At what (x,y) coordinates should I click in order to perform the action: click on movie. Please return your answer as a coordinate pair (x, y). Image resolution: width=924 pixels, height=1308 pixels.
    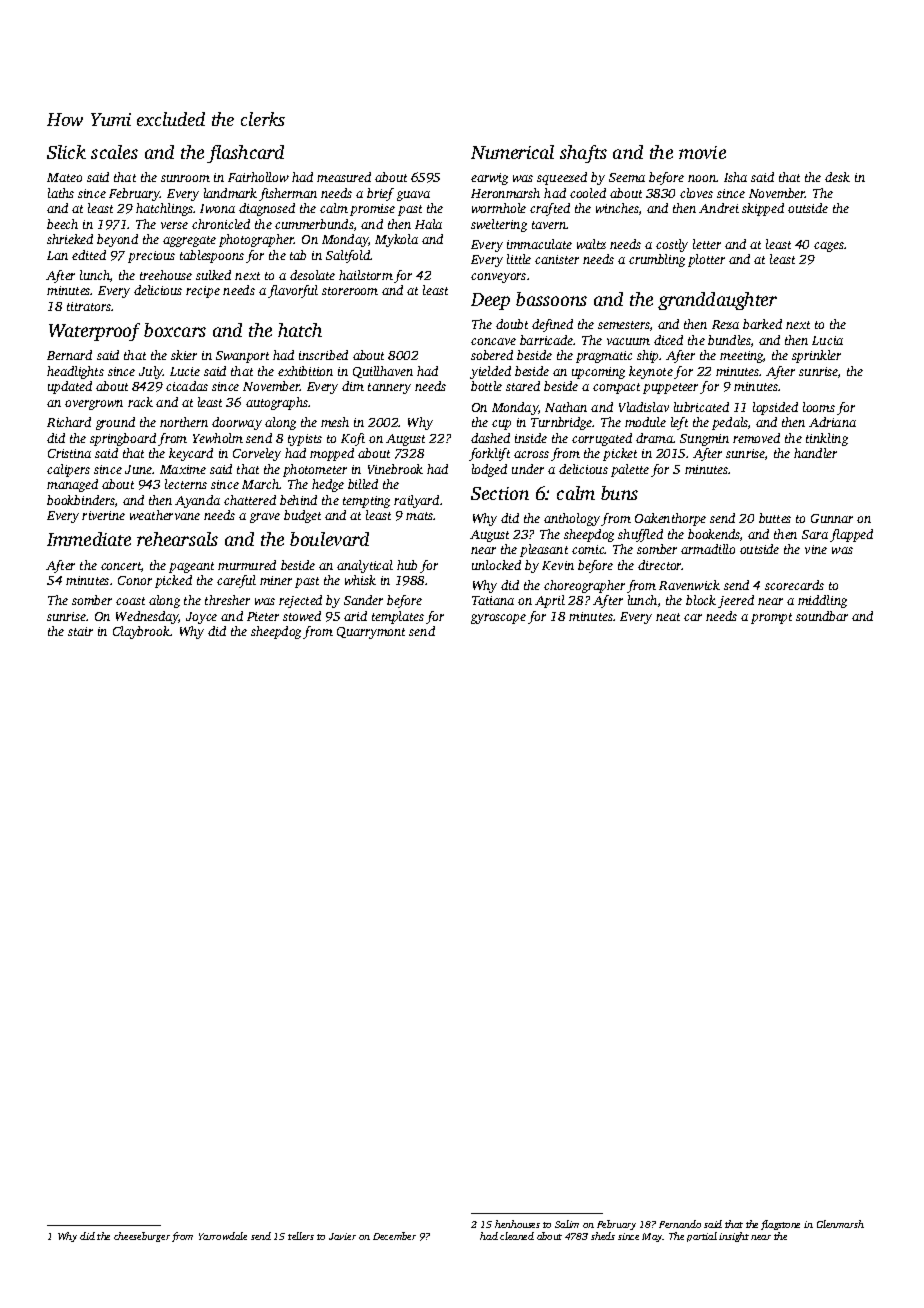
    Looking at the image, I should click on (702, 152).
